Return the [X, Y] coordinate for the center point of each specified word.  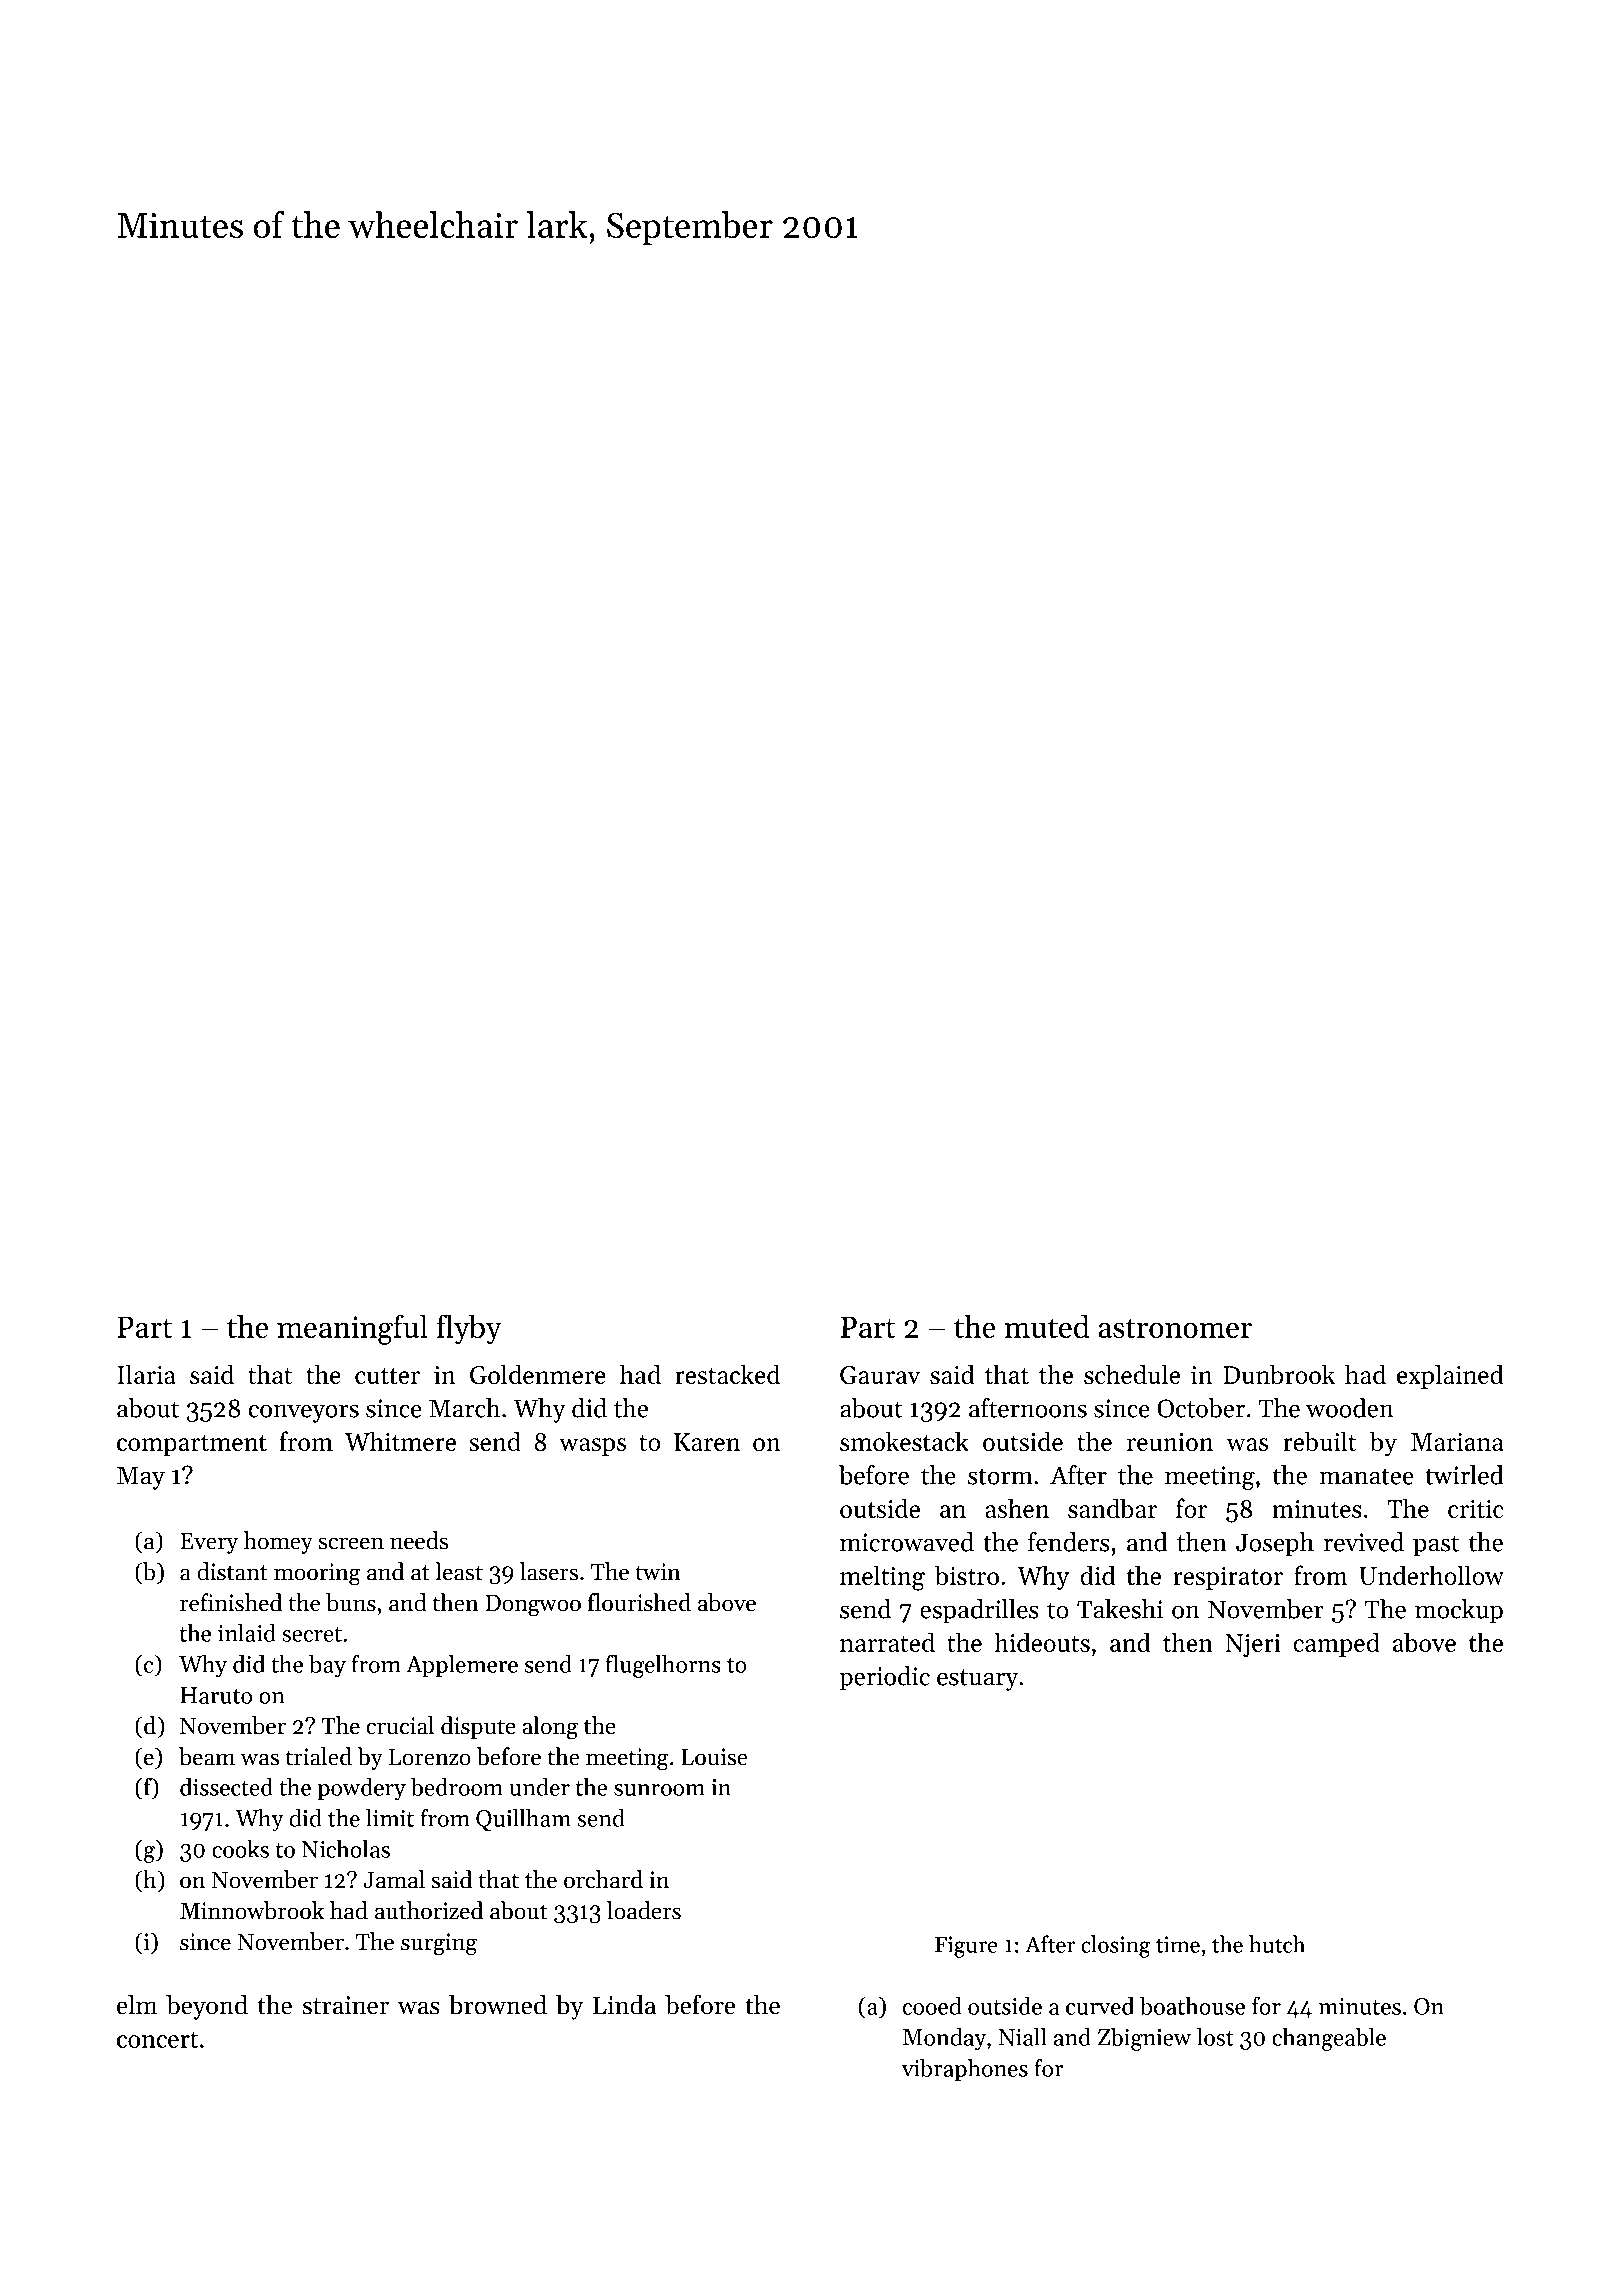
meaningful [352, 1329]
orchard [603, 1879]
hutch [1277, 1944]
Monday [944, 2039]
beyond [207, 2007]
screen [351, 1543]
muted [1047, 1326]
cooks [240, 1848]
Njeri [1253, 1645]
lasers [549, 1571]
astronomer [1175, 1328]
